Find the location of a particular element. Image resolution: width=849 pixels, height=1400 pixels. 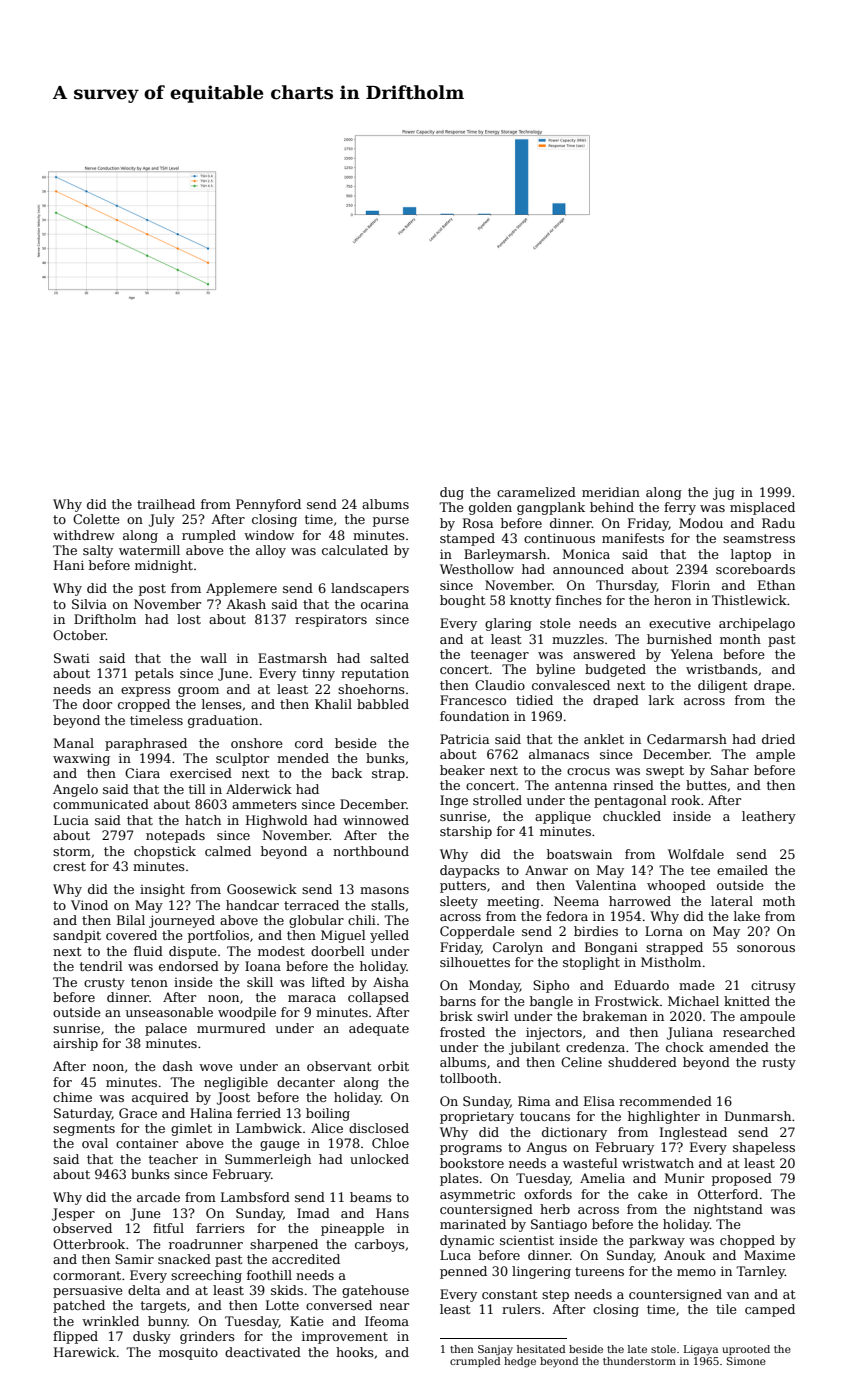

respirators is located at coordinates (331, 620).
